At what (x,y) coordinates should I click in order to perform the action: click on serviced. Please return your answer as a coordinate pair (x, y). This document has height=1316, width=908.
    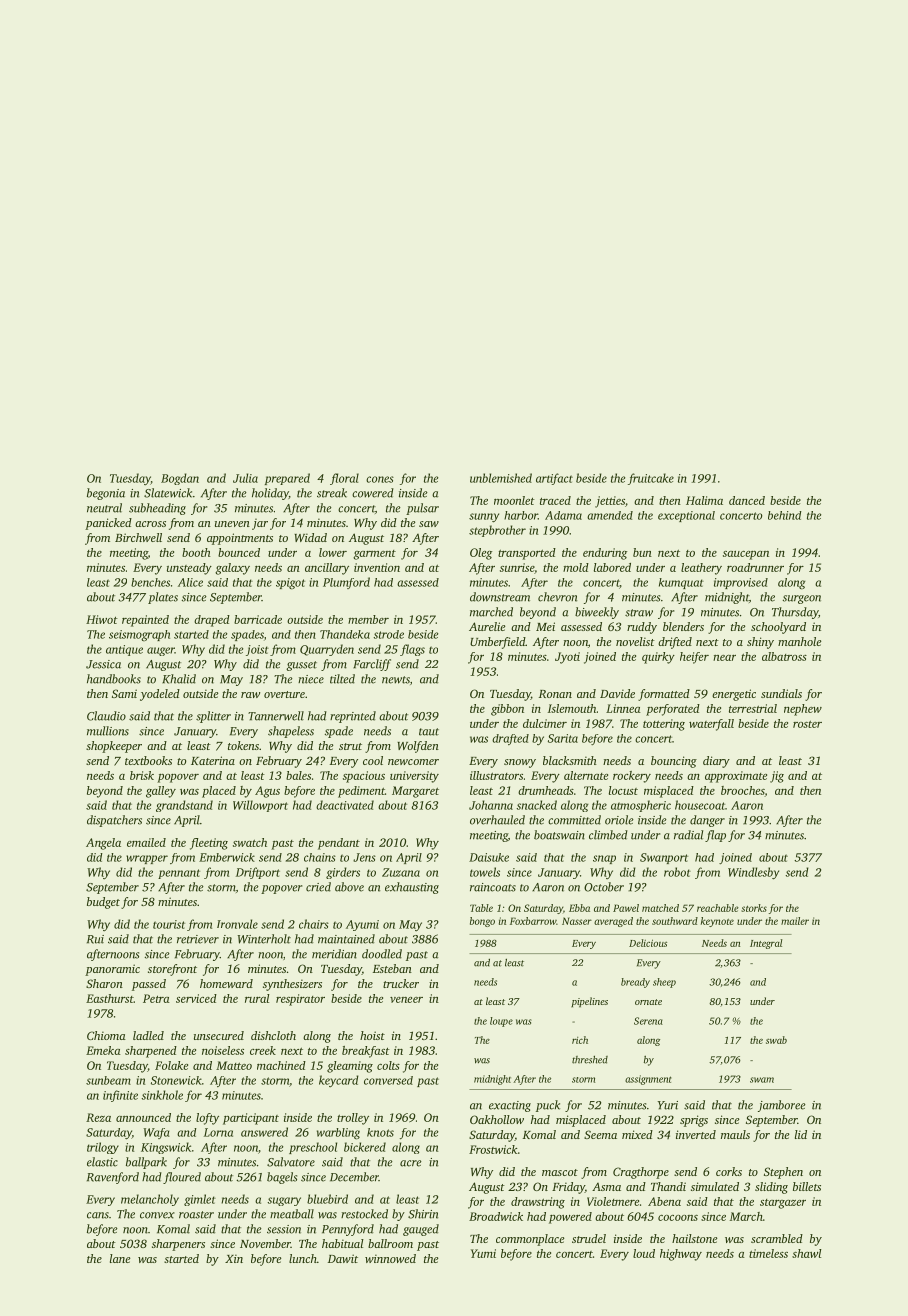
    Looking at the image, I should click on (196, 998).
